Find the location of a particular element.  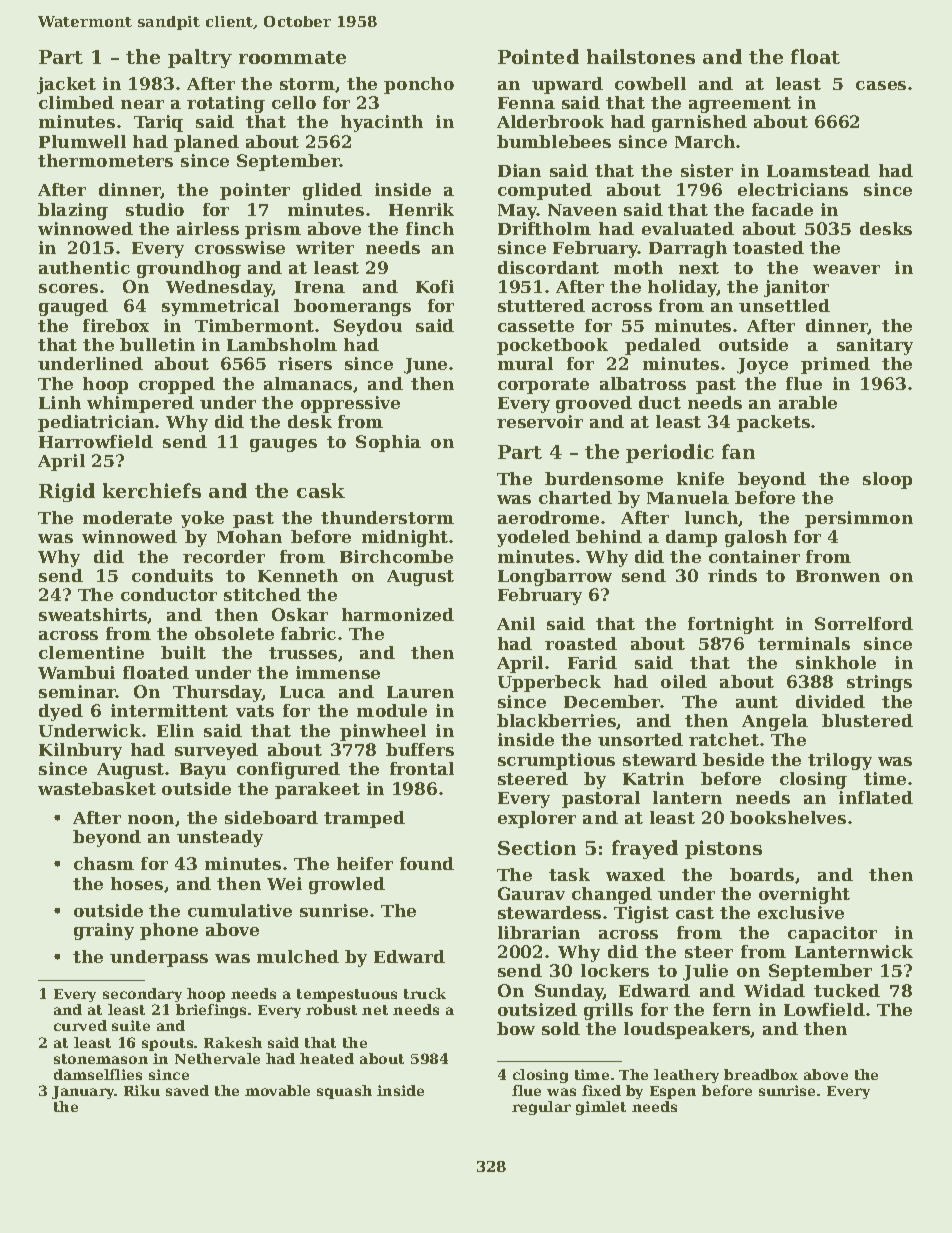

frayed is located at coordinates (645, 849).
